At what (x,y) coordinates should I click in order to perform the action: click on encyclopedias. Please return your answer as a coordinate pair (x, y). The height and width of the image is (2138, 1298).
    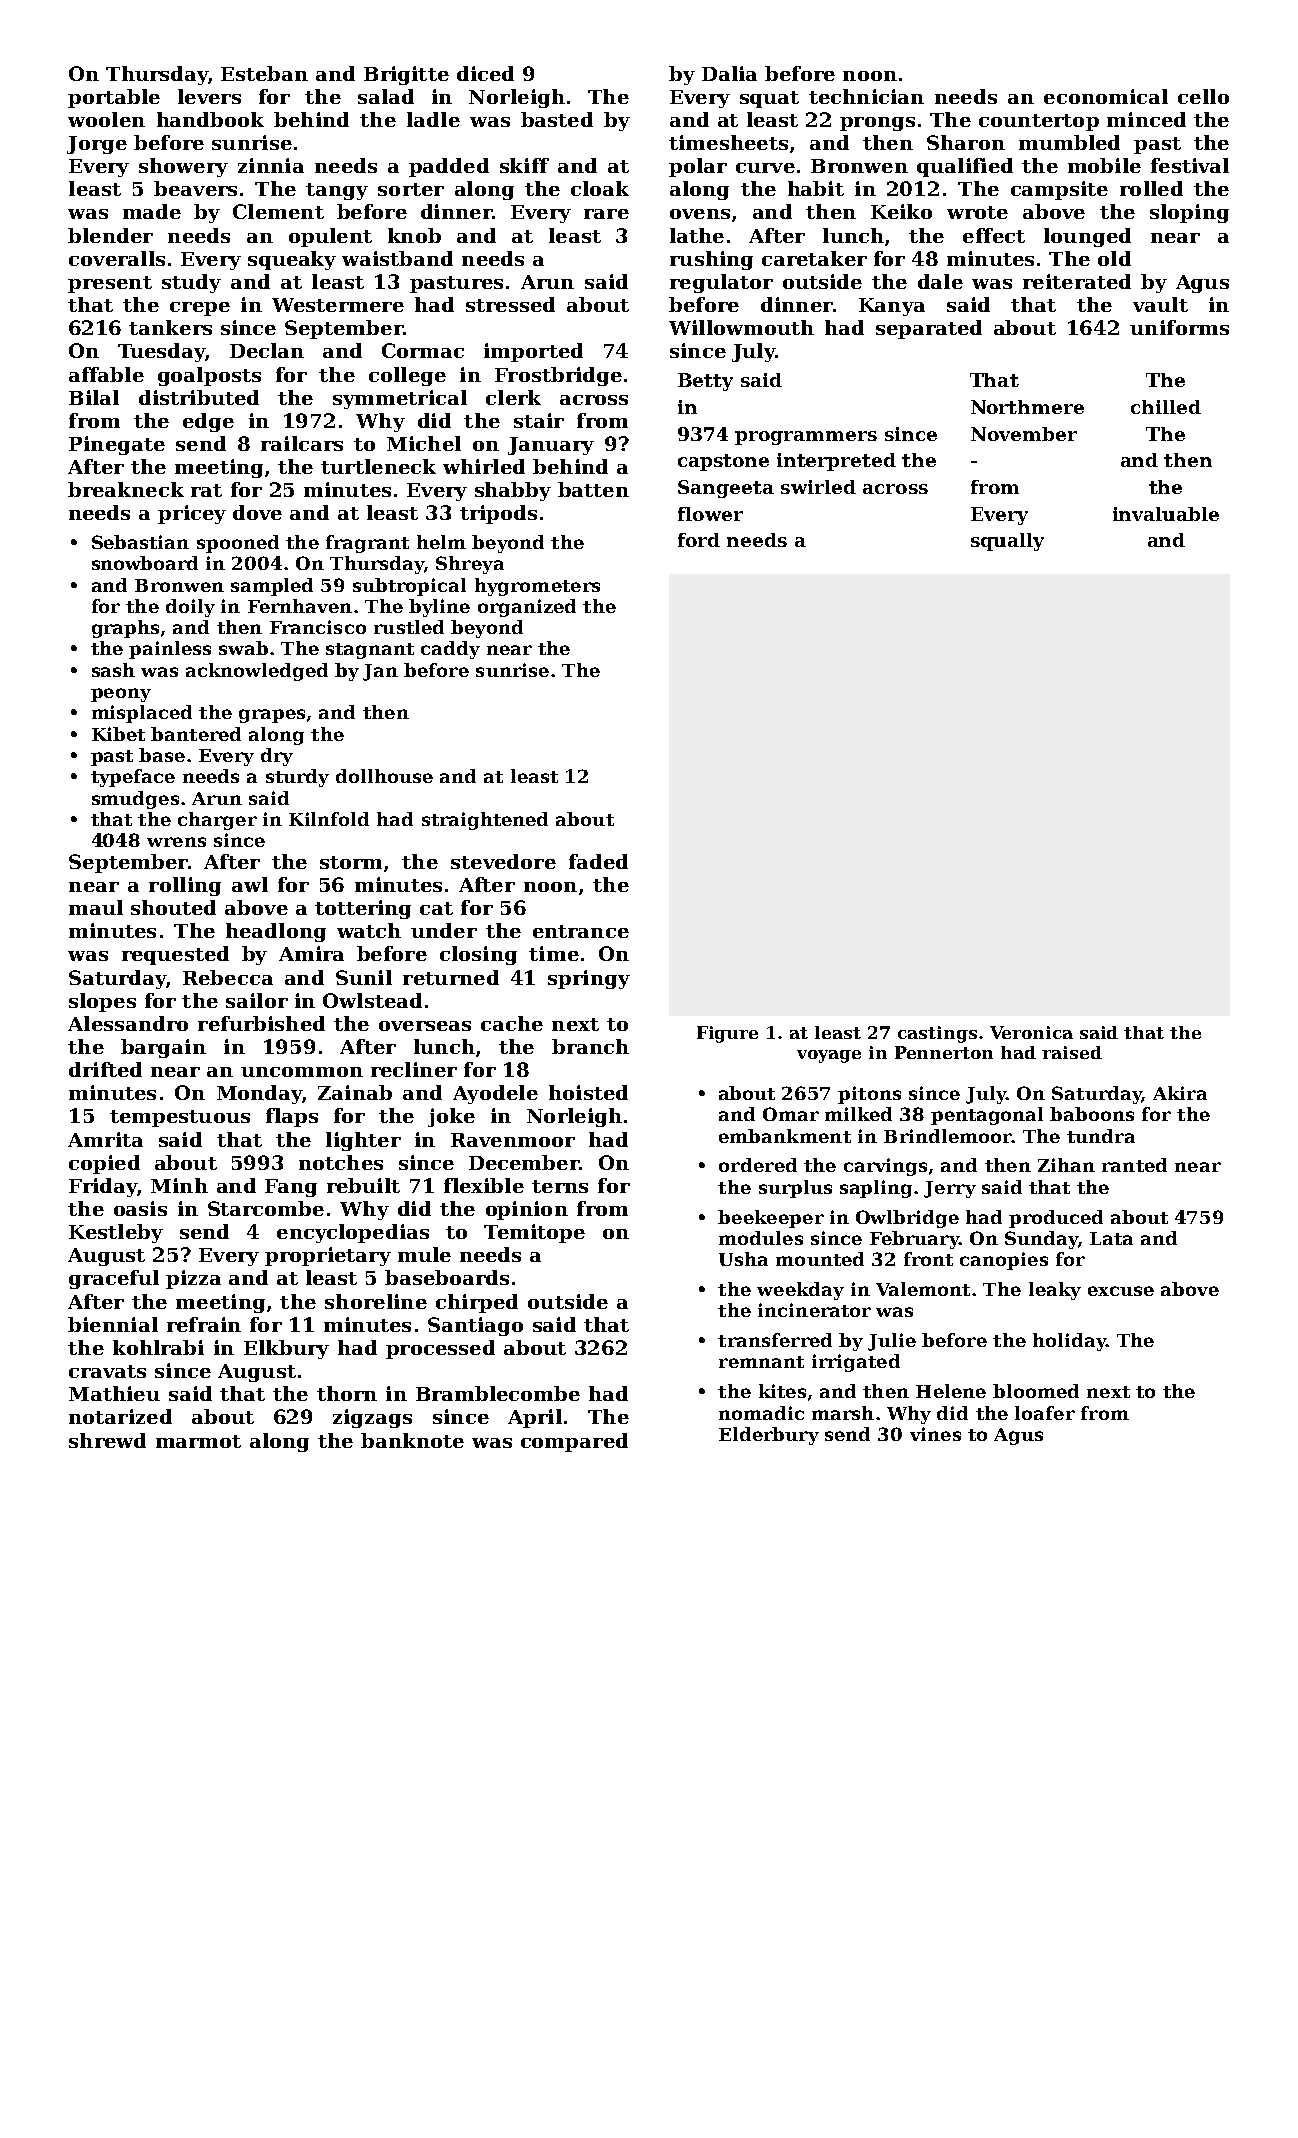
    Looking at the image, I should click on (353, 1233).
